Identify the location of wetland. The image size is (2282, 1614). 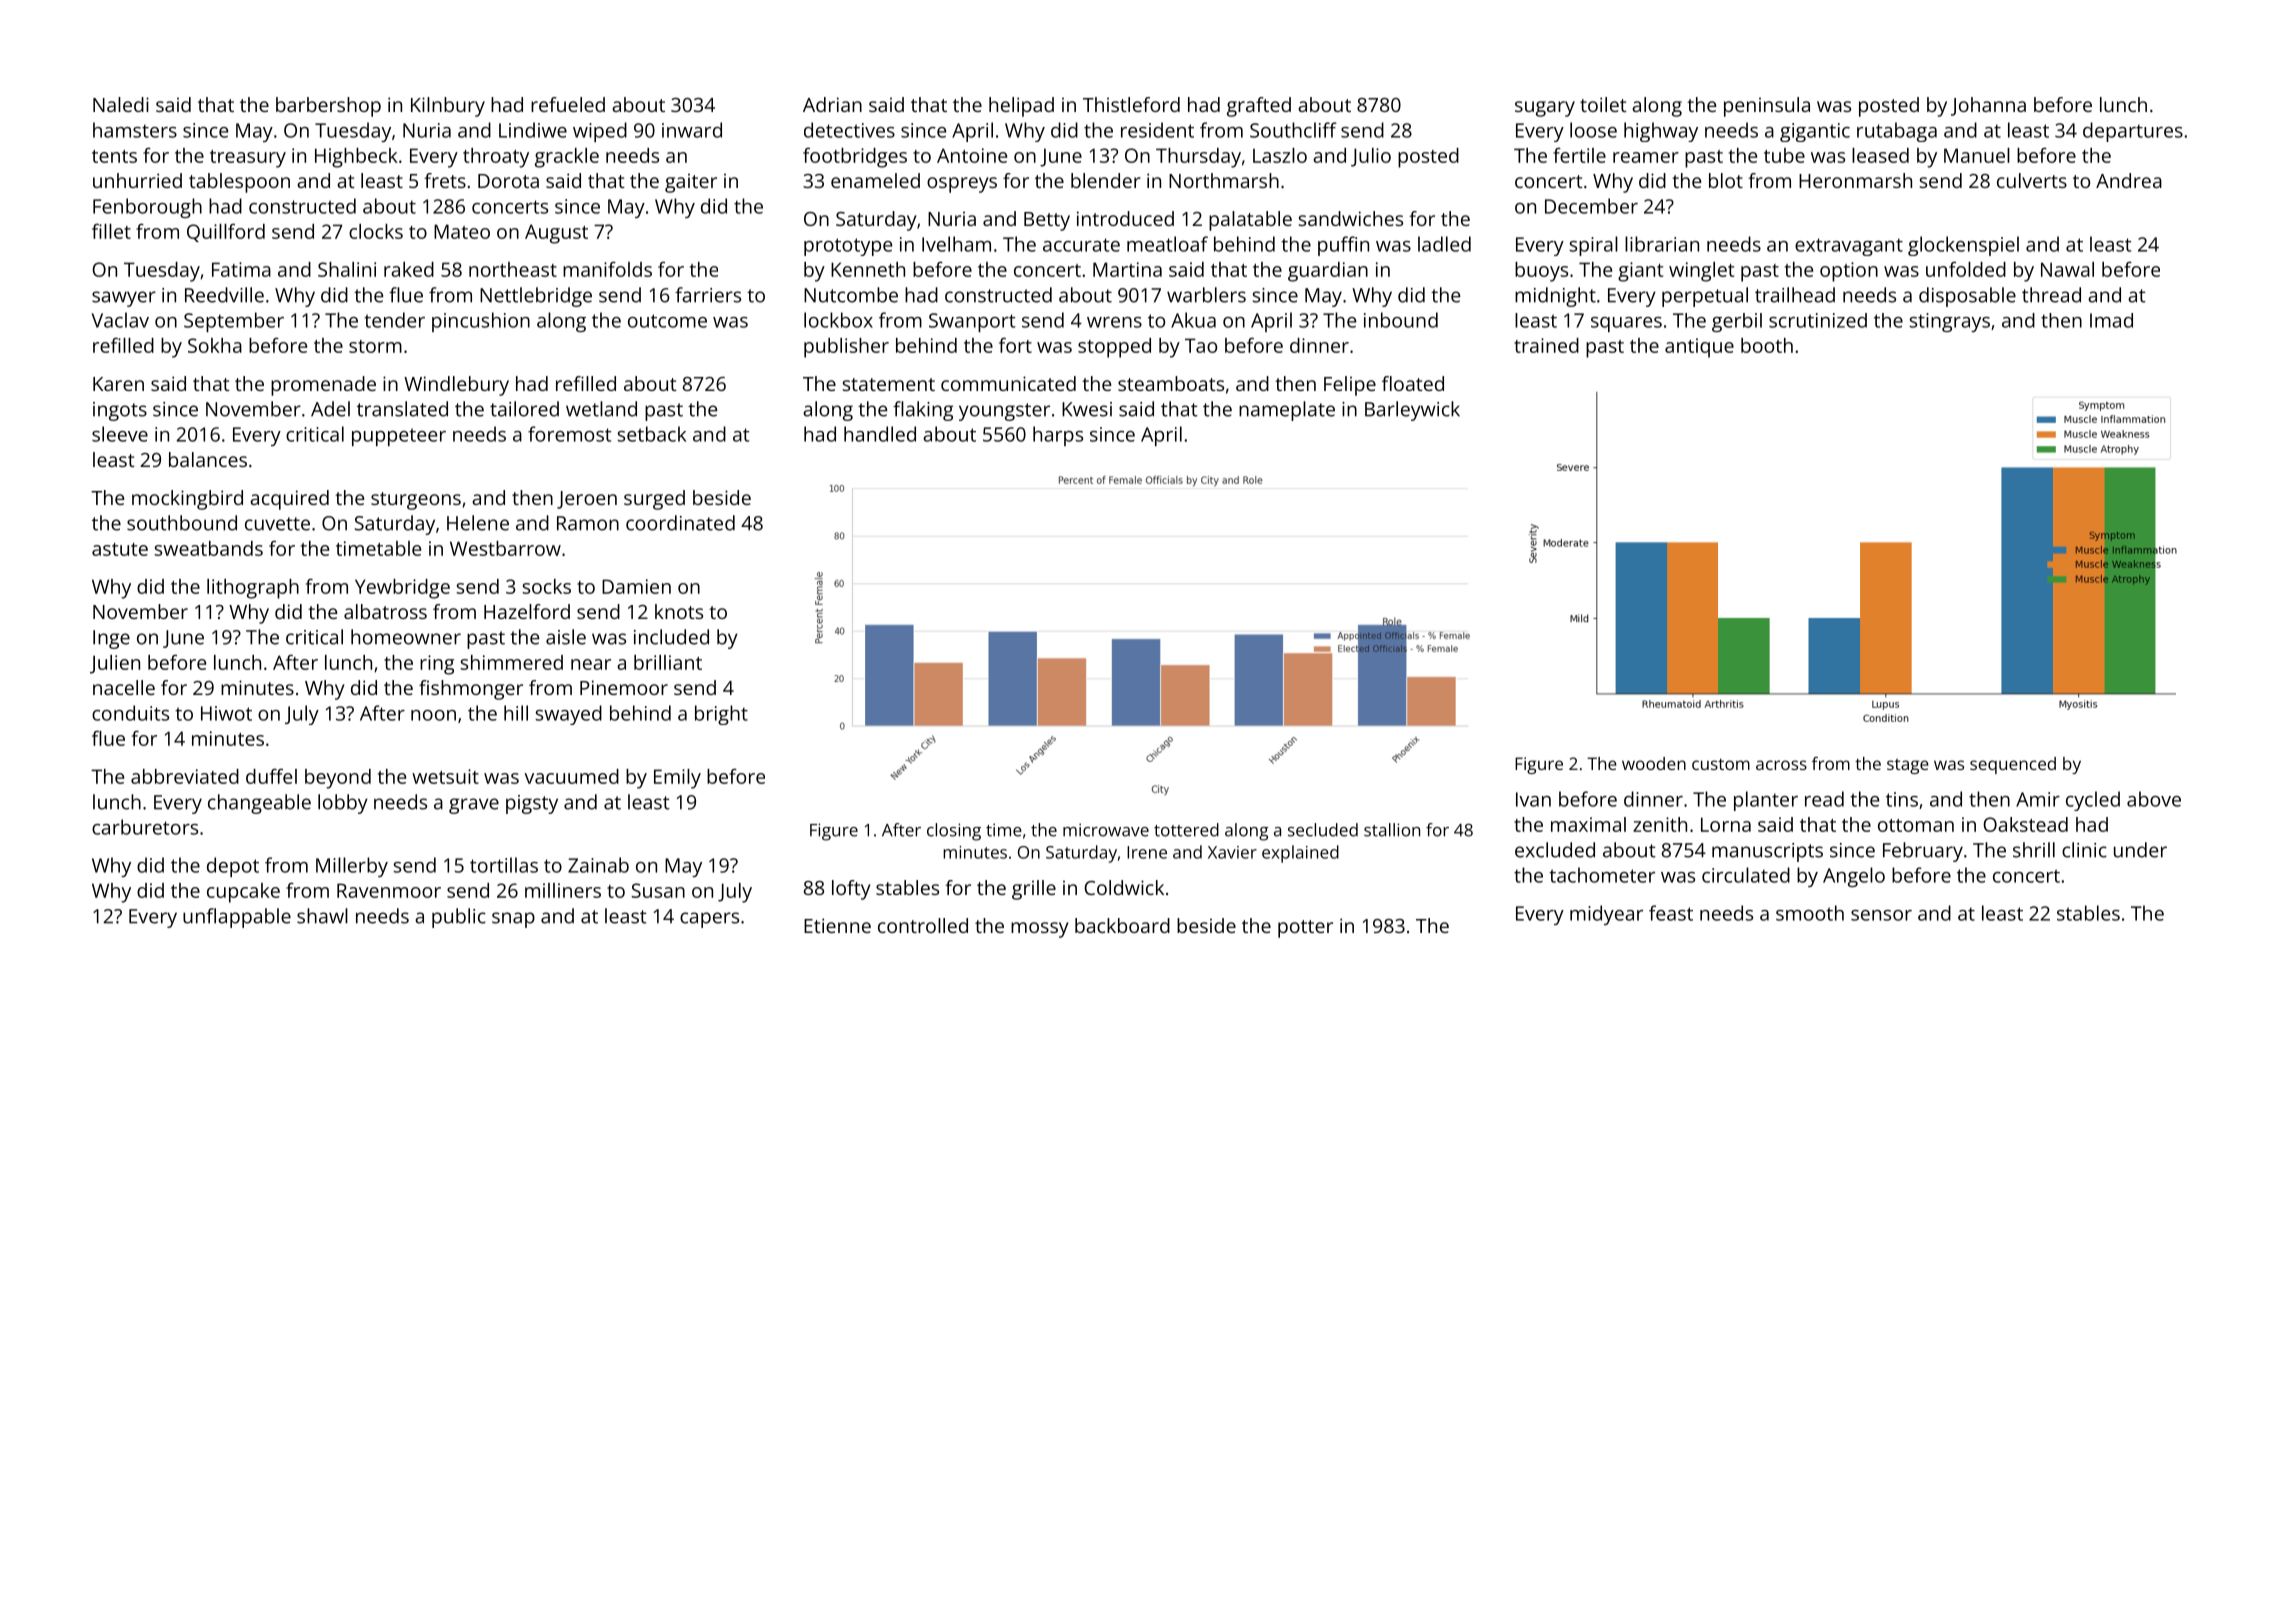
(601, 409).
